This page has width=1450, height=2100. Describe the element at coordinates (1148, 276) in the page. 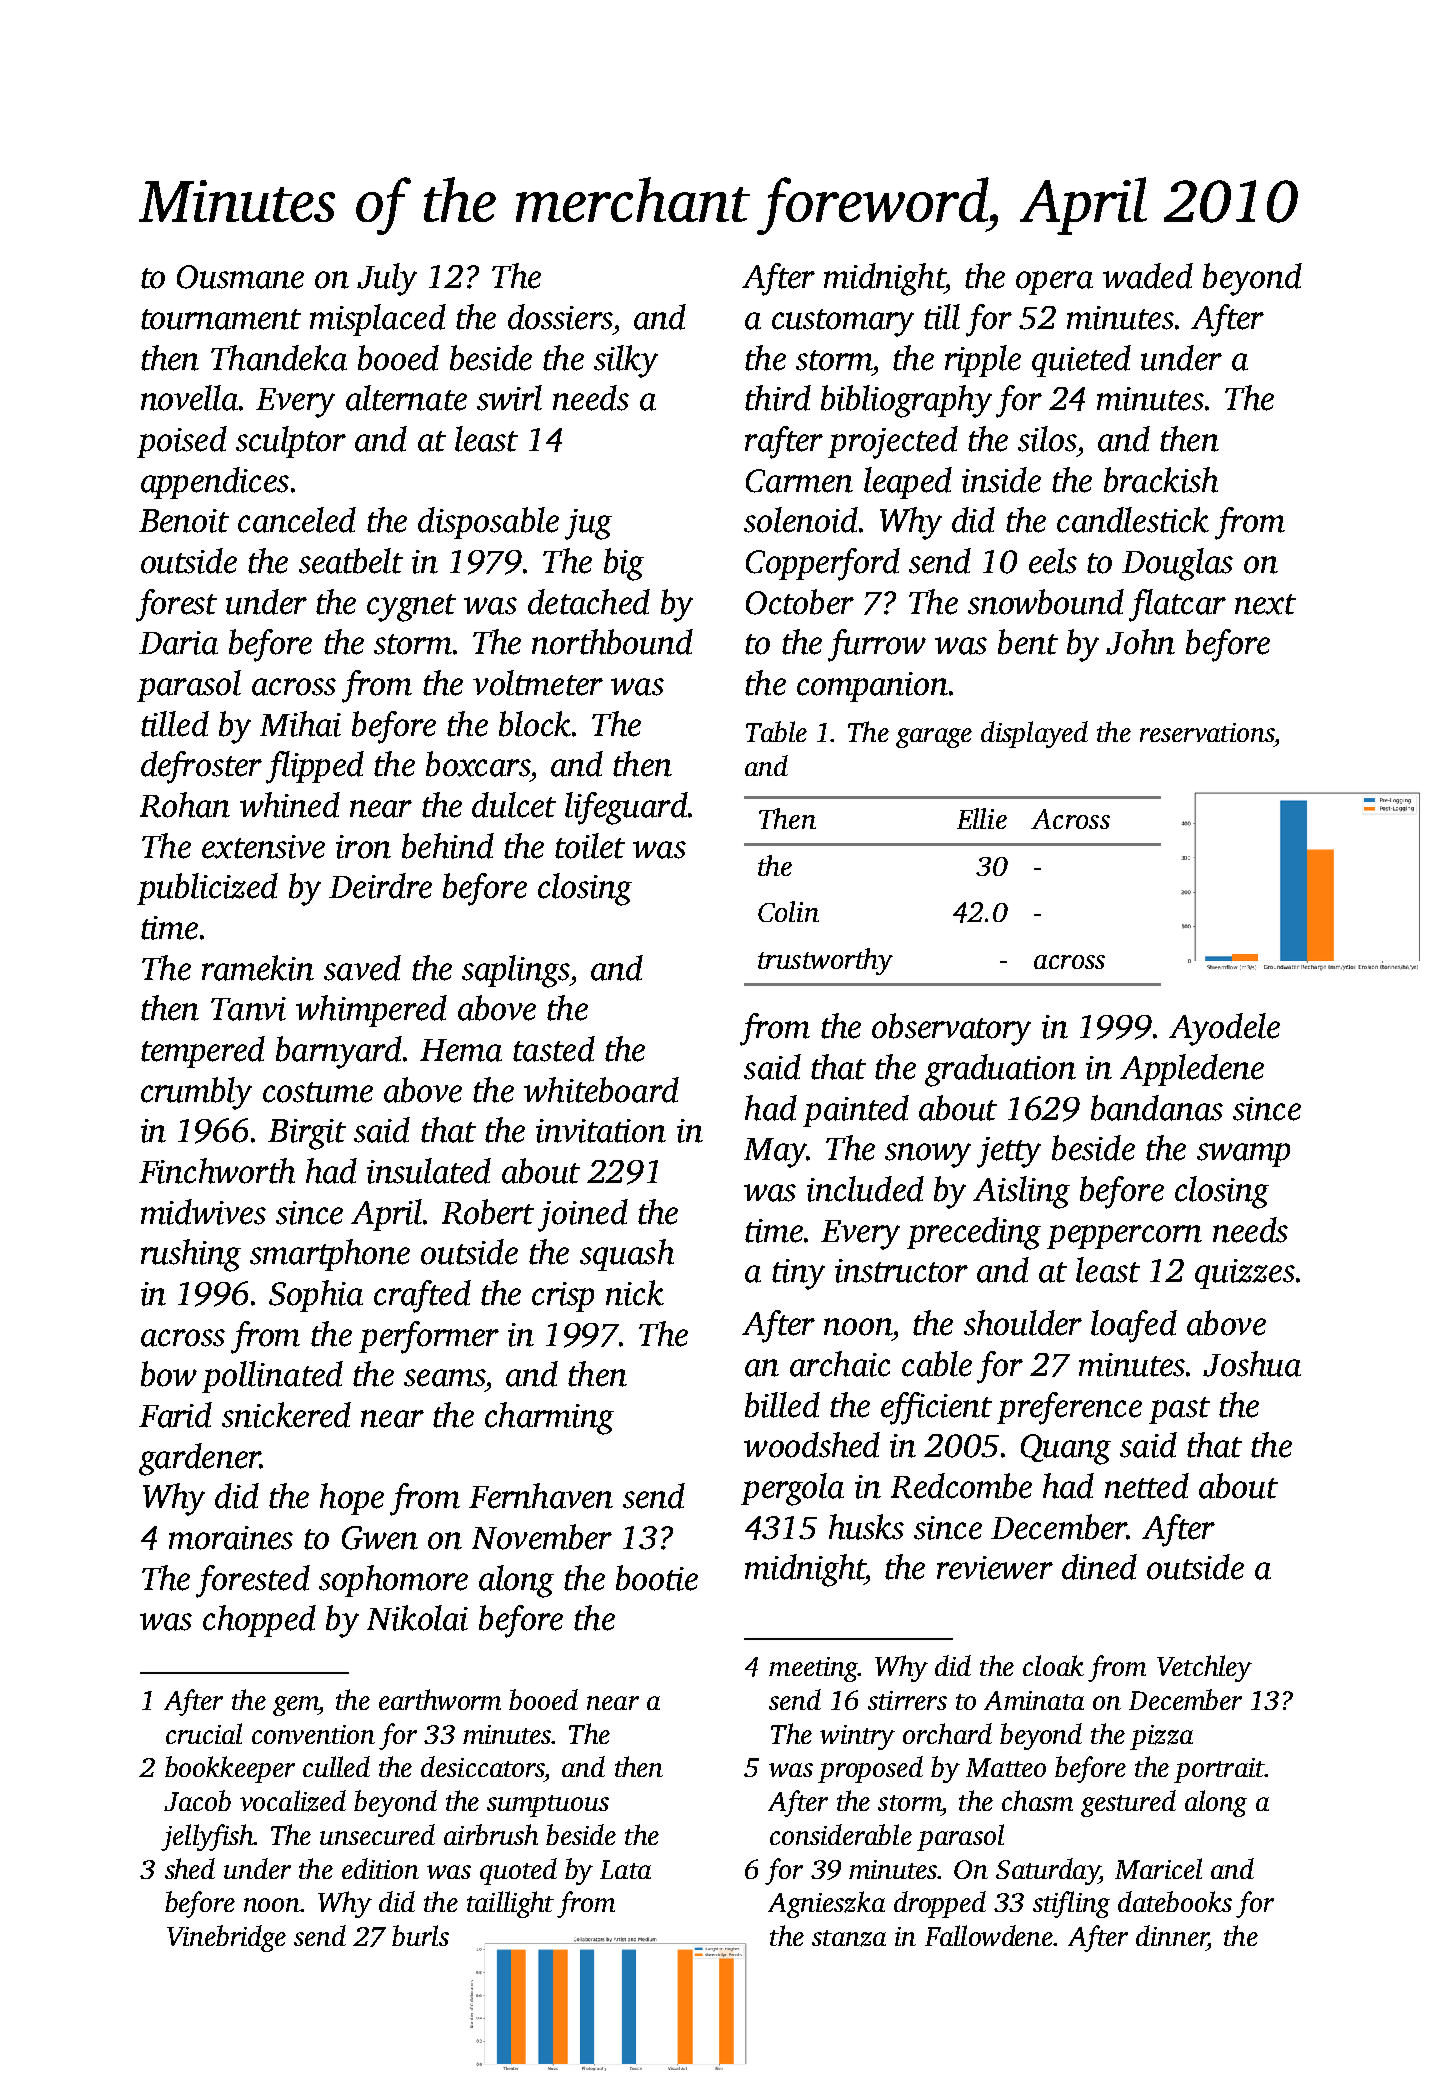

I see `waded` at that location.
